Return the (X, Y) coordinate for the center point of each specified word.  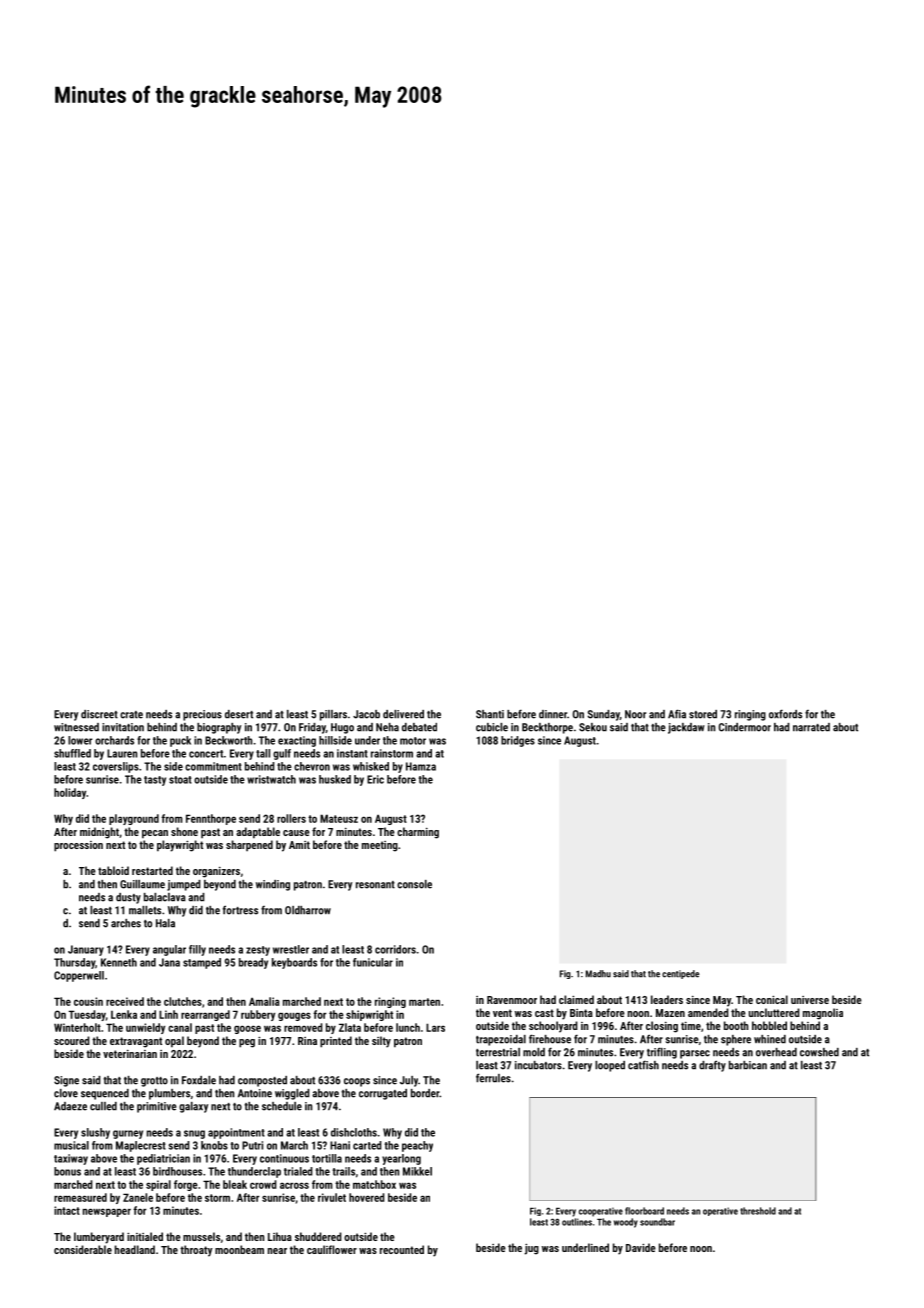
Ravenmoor (512, 1000)
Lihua (280, 1236)
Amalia (264, 1001)
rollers (291, 818)
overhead (776, 1052)
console (414, 884)
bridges (518, 741)
